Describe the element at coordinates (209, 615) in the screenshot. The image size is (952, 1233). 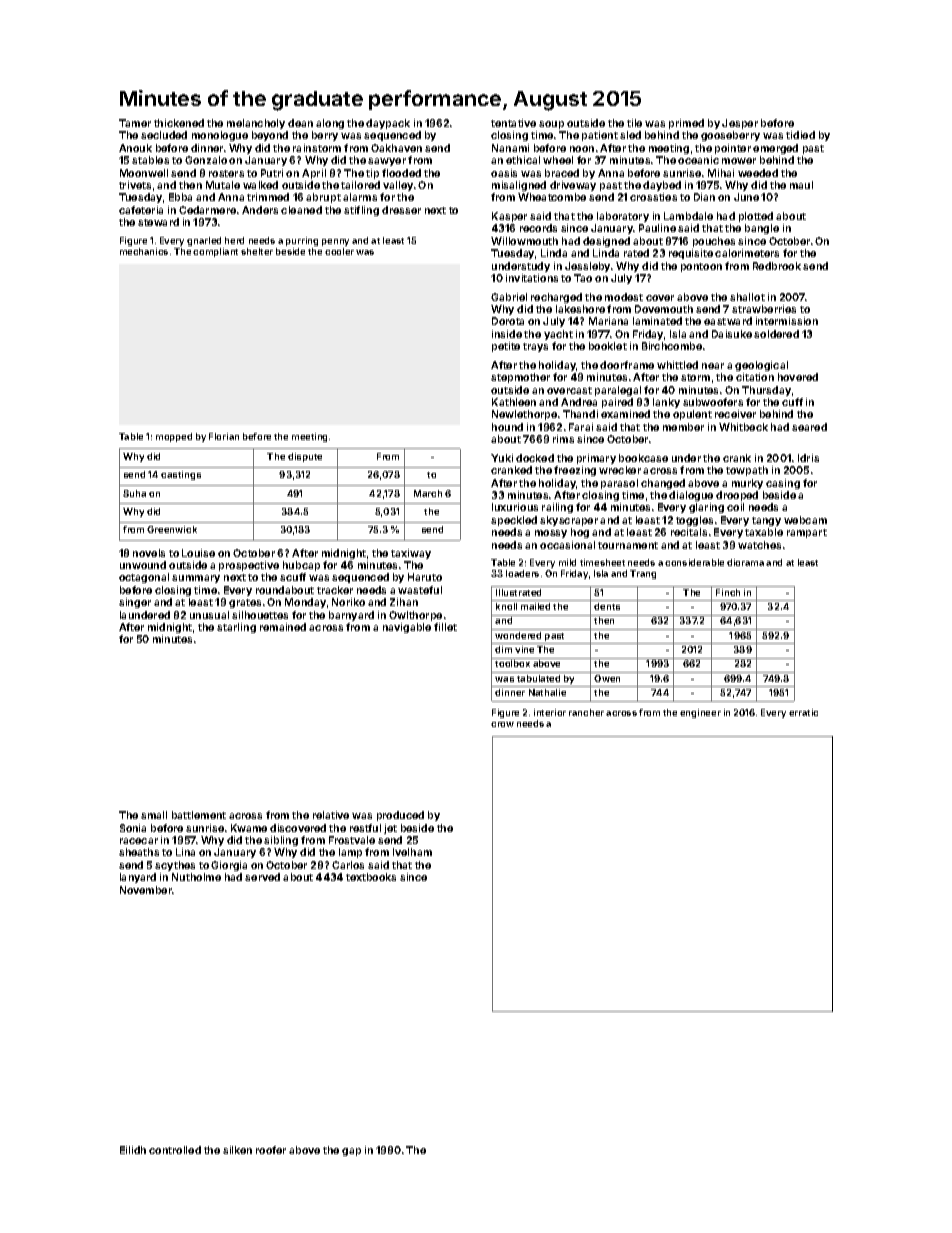
I see `unusual` at that location.
